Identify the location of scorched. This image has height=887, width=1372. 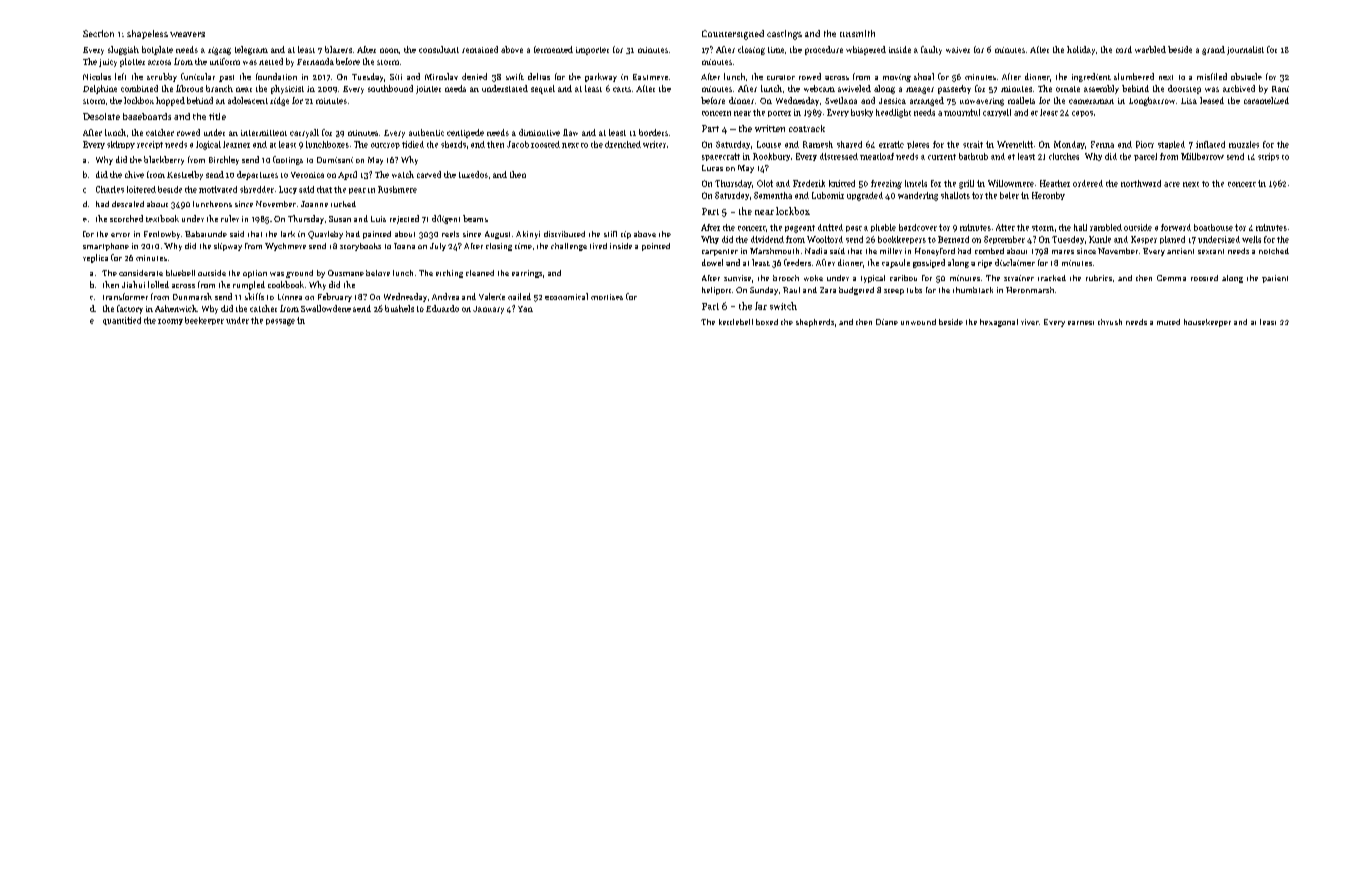
(126, 218).
